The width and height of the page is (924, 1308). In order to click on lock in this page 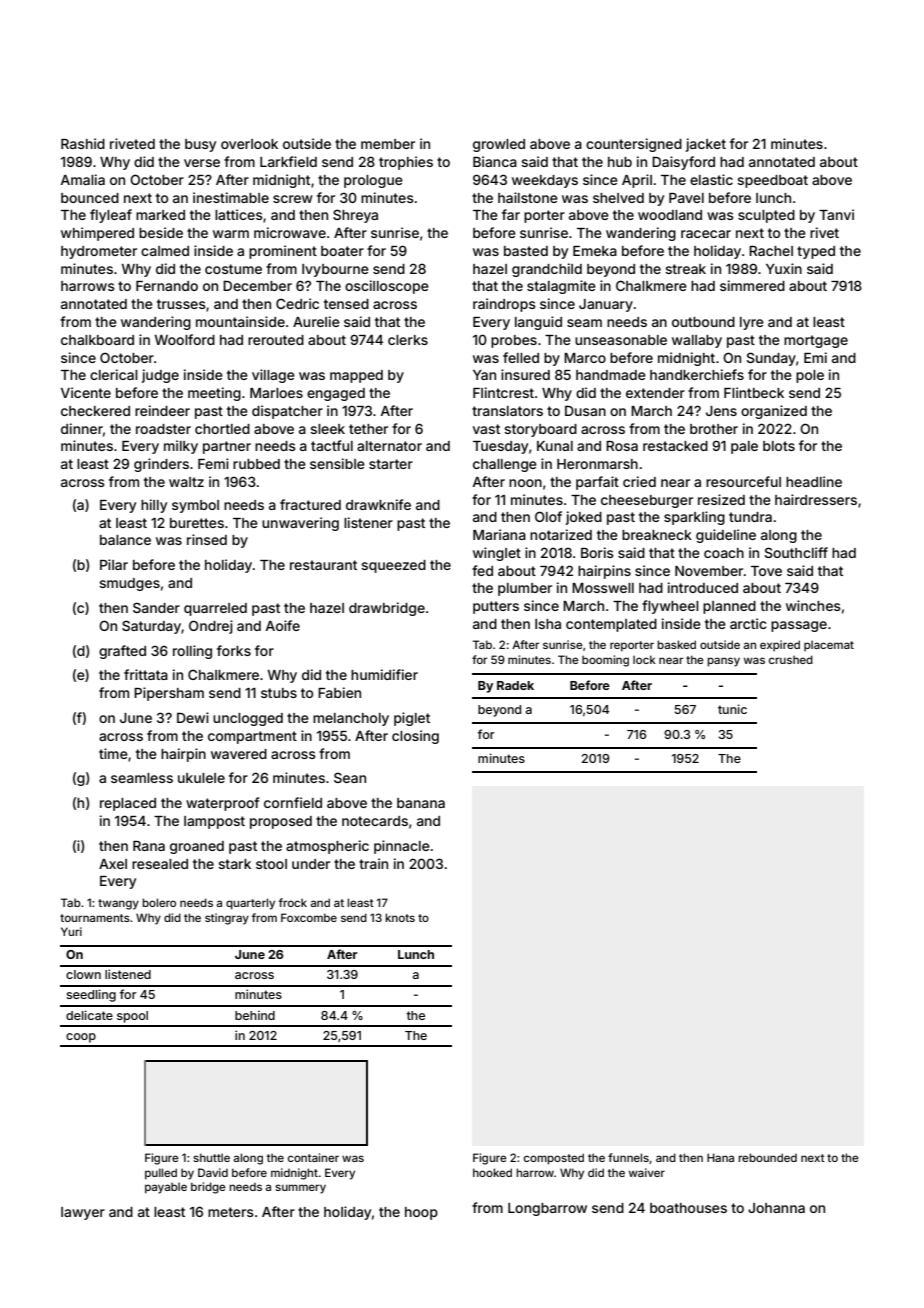, I will do `click(644, 659)`.
